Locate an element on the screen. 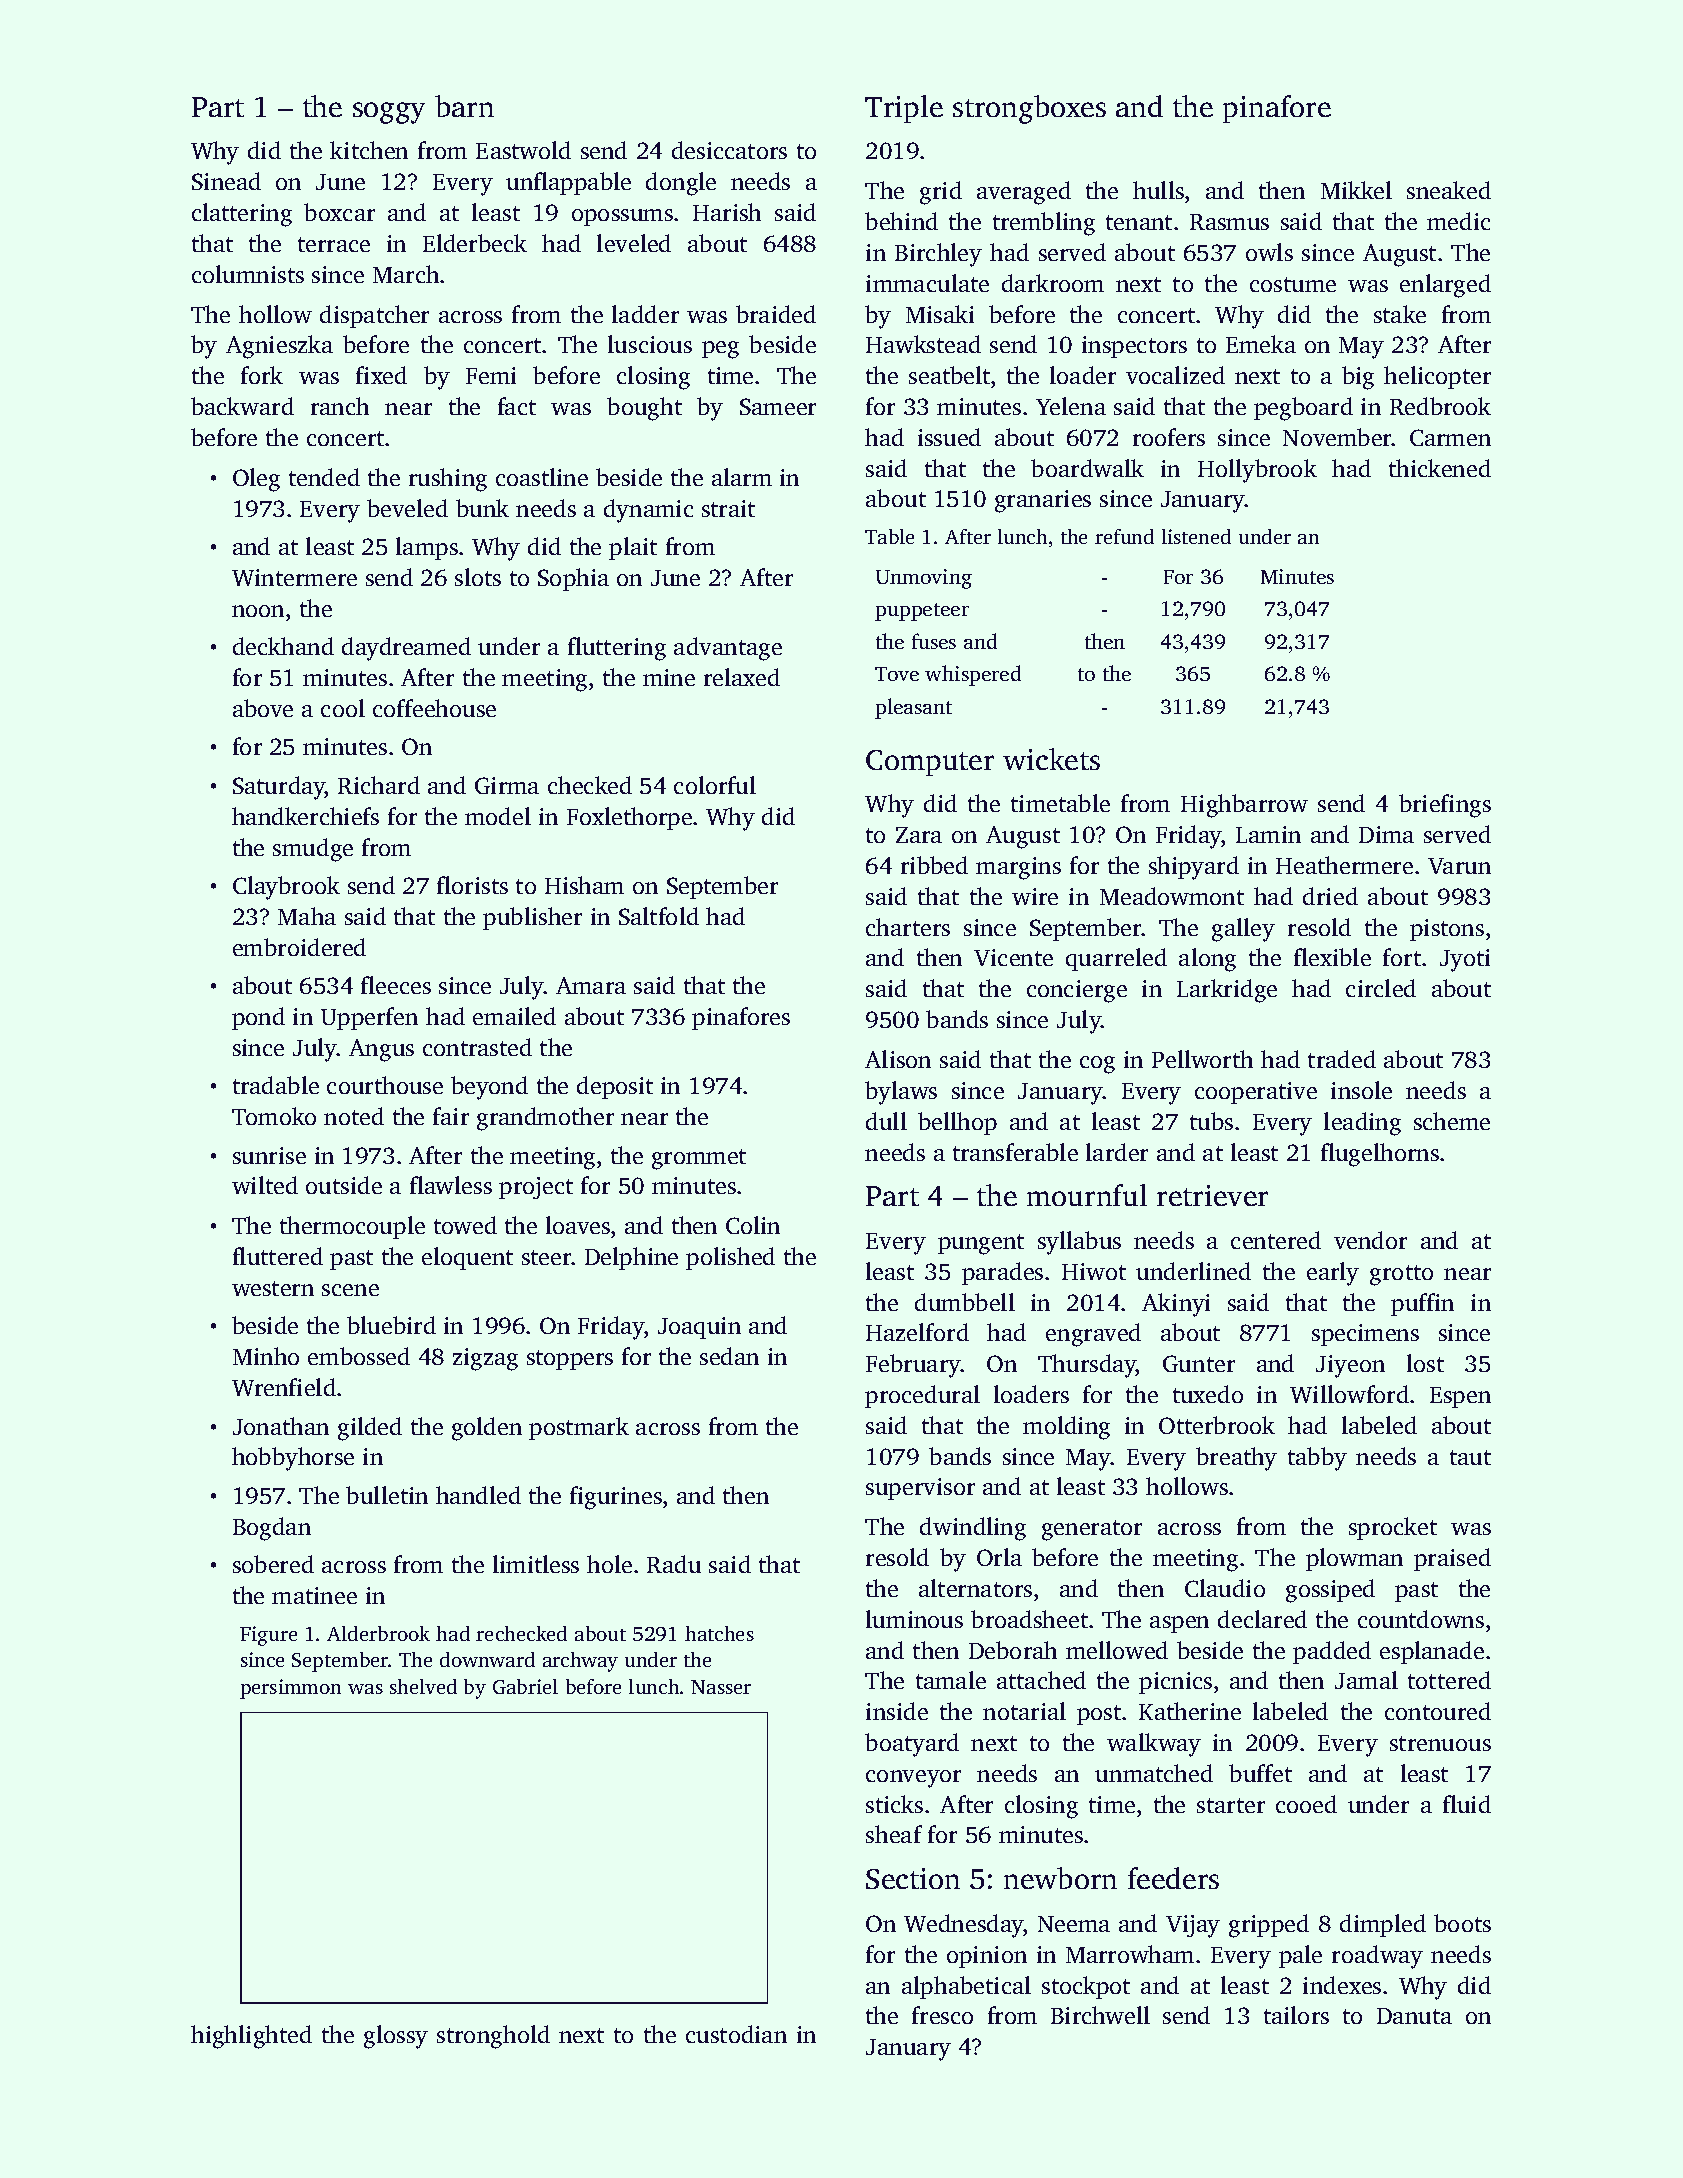 The image size is (1683, 2178). soggy is located at coordinates (389, 113).
